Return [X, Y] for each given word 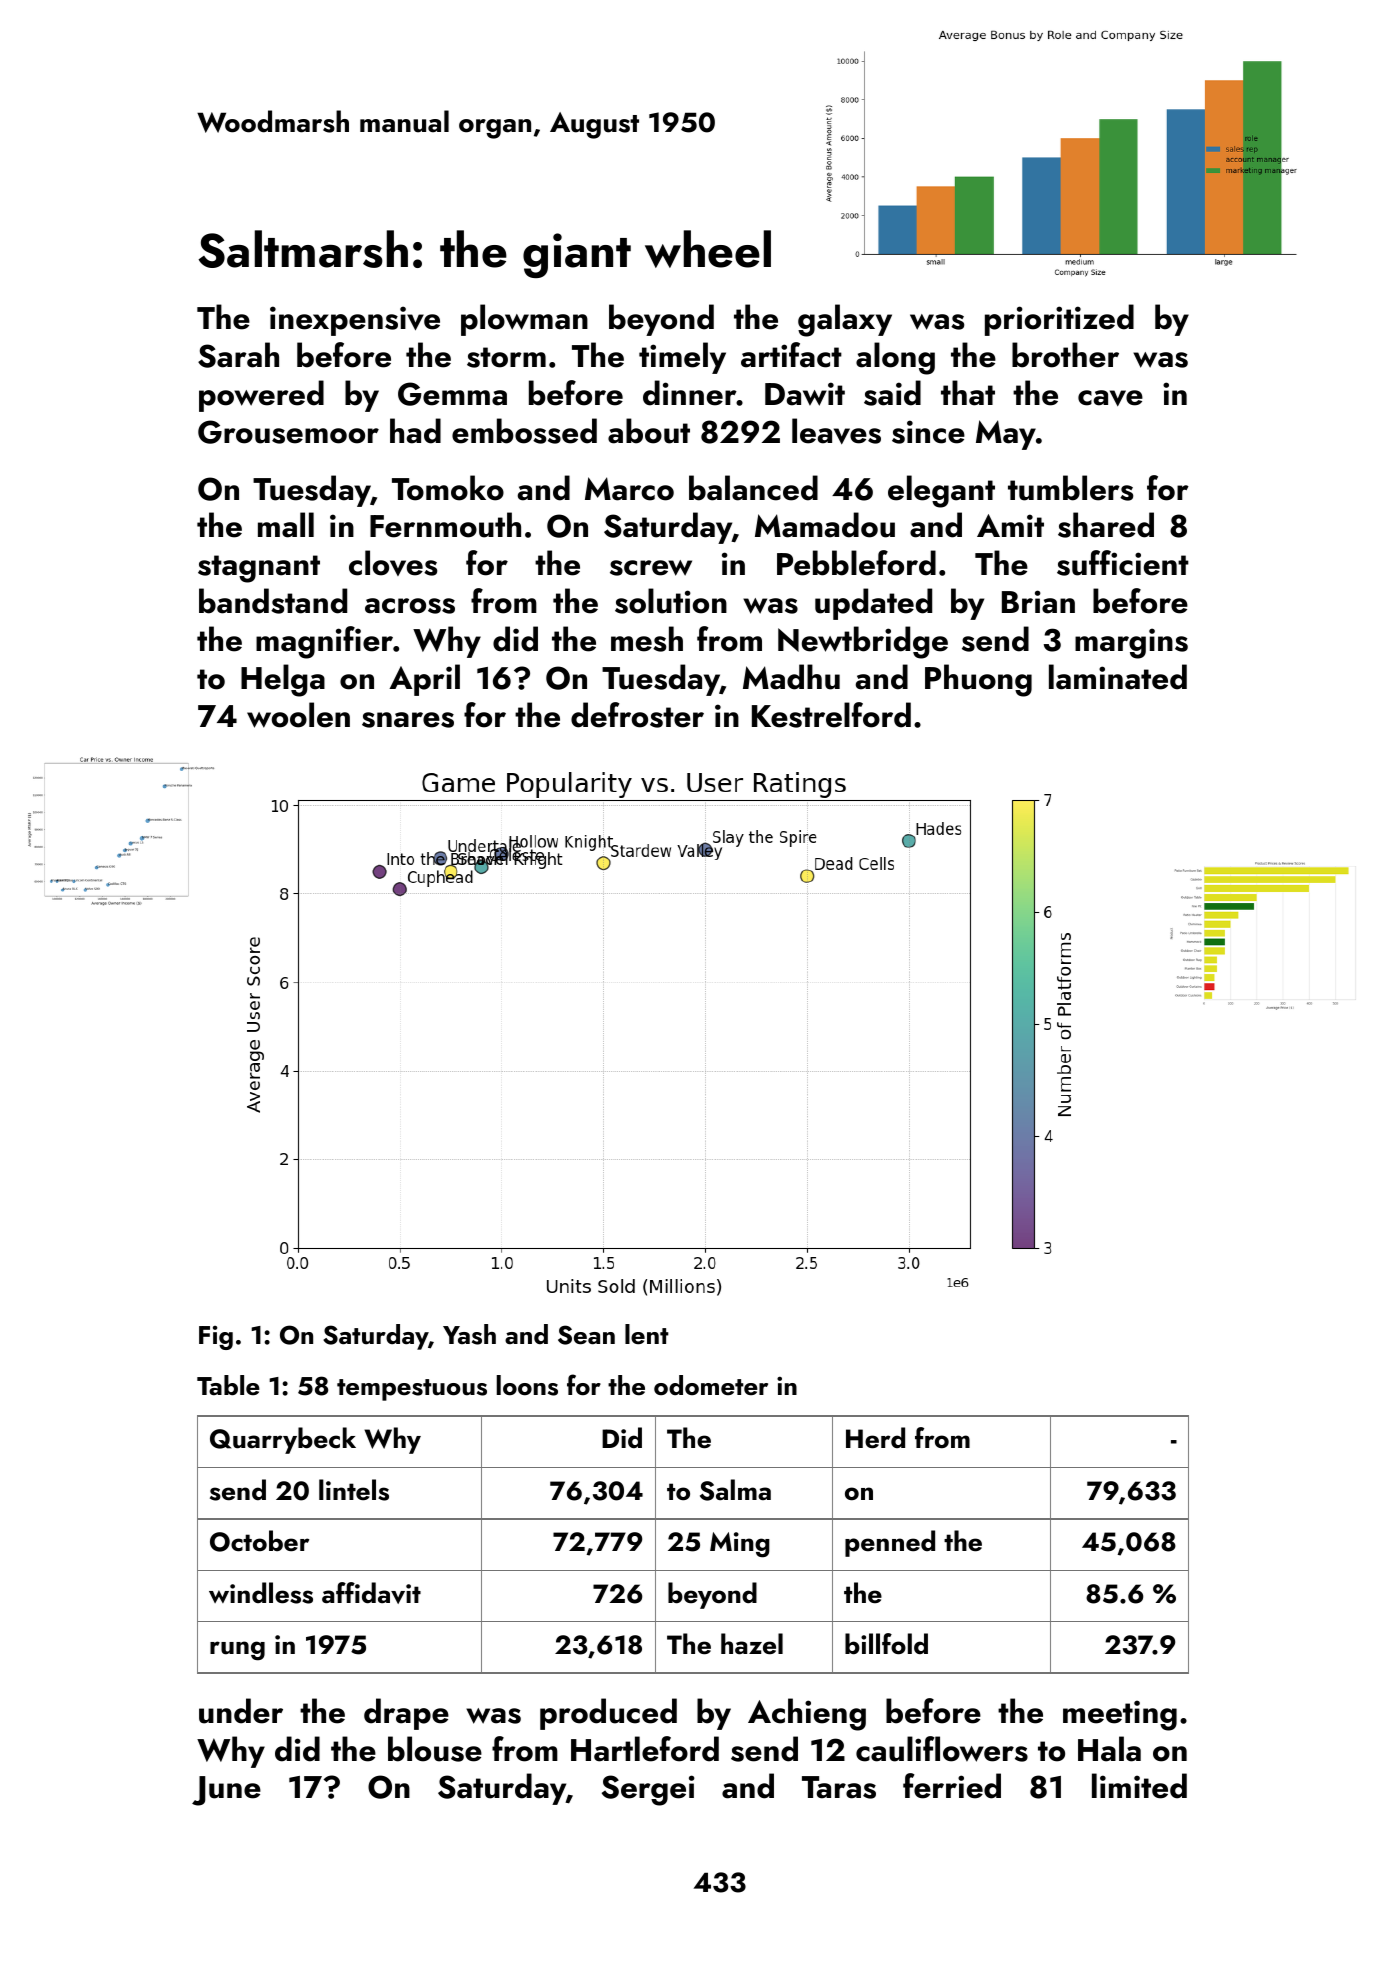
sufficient [1123, 563]
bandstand [273, 601]
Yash [469, 1334]
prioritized [1059, 320]
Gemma [452, 394]
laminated [1118, 677]
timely [682, 358]
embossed [524, 431]
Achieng [807, 1714]
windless [261, 1593]
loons [527, 1385]
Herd [875, 1438]
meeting [1120, 1715]
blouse [435, 1749]
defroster [637, 715]
